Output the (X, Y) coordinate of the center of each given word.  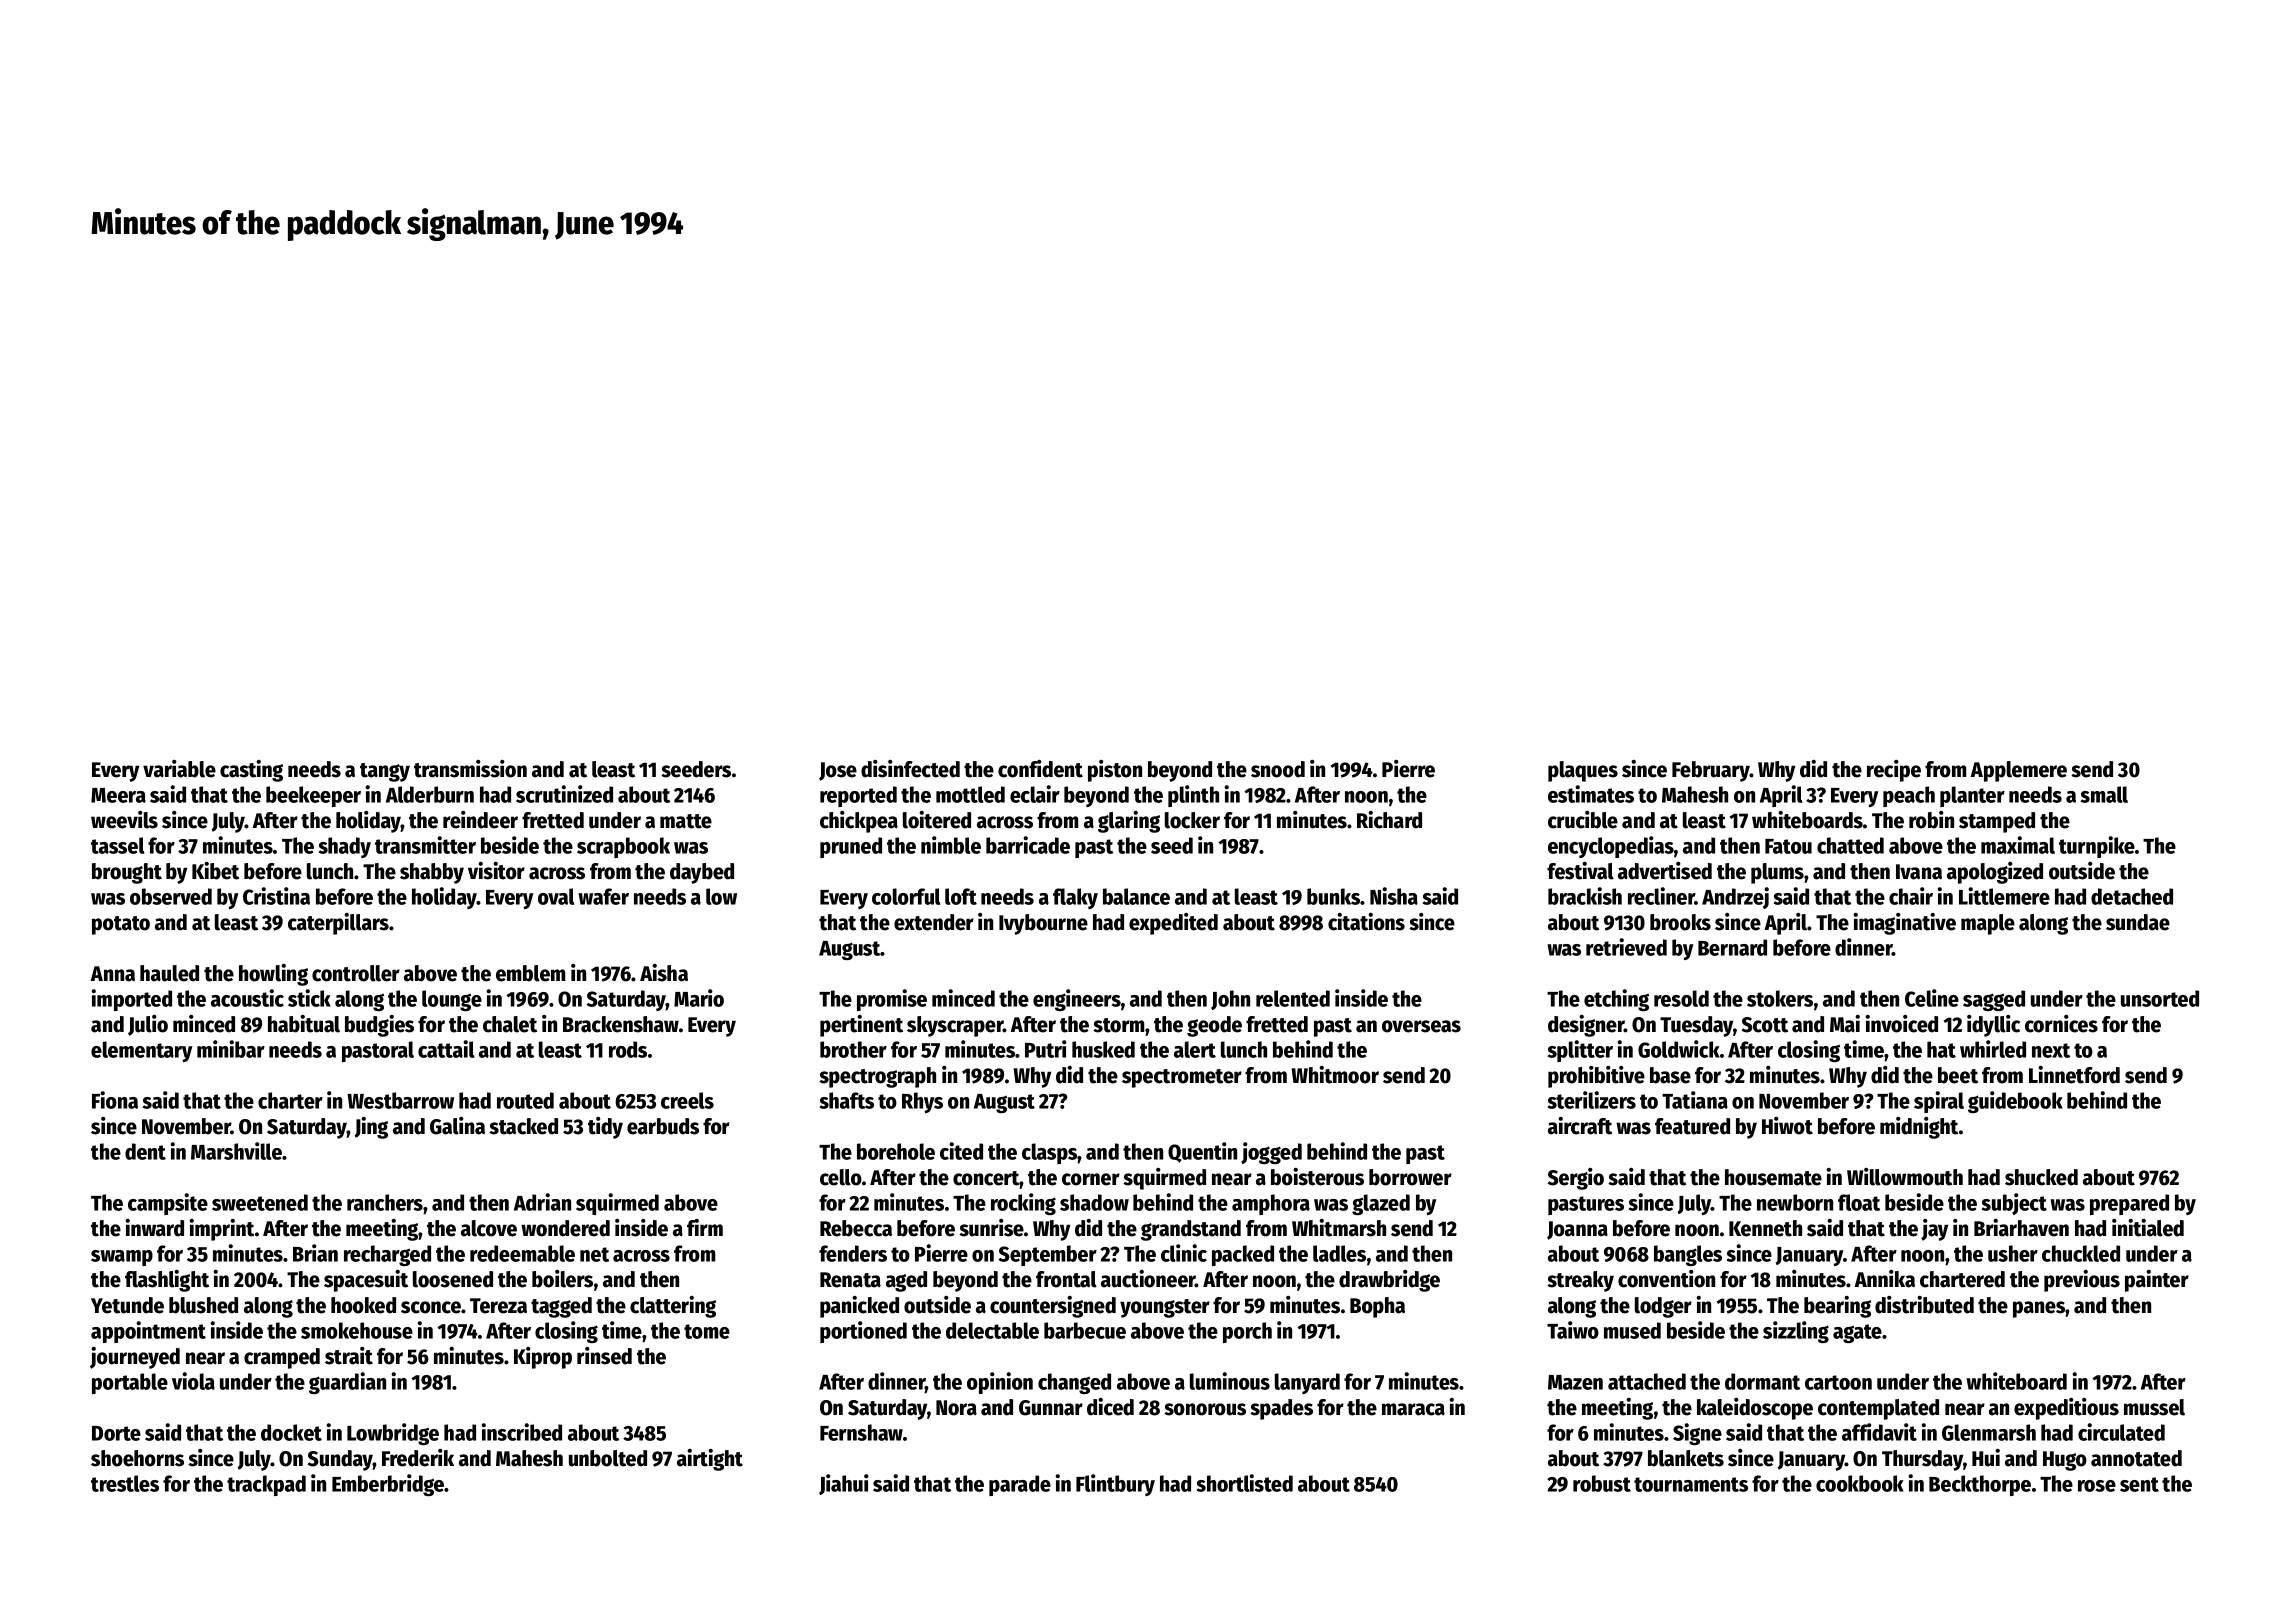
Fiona (115, 1100)
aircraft (1580, 1126)
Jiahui (844, 1484)
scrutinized (564, 794)
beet (1958, 1075)
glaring (1129, 822)
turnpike (2097, 847)
